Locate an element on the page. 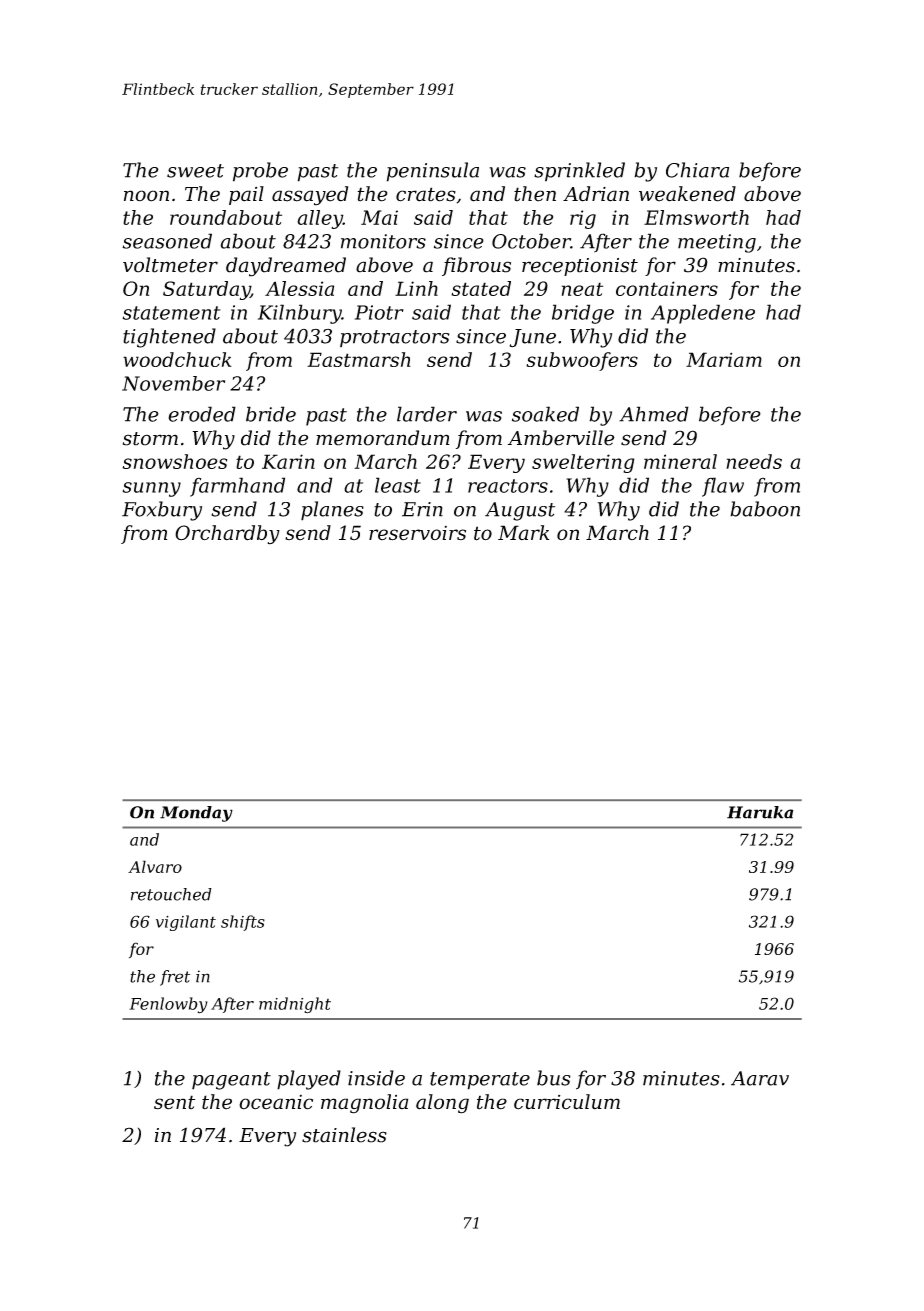 The height and width of the page is (1311, 924). crates is located at coordinates (426, 194).
